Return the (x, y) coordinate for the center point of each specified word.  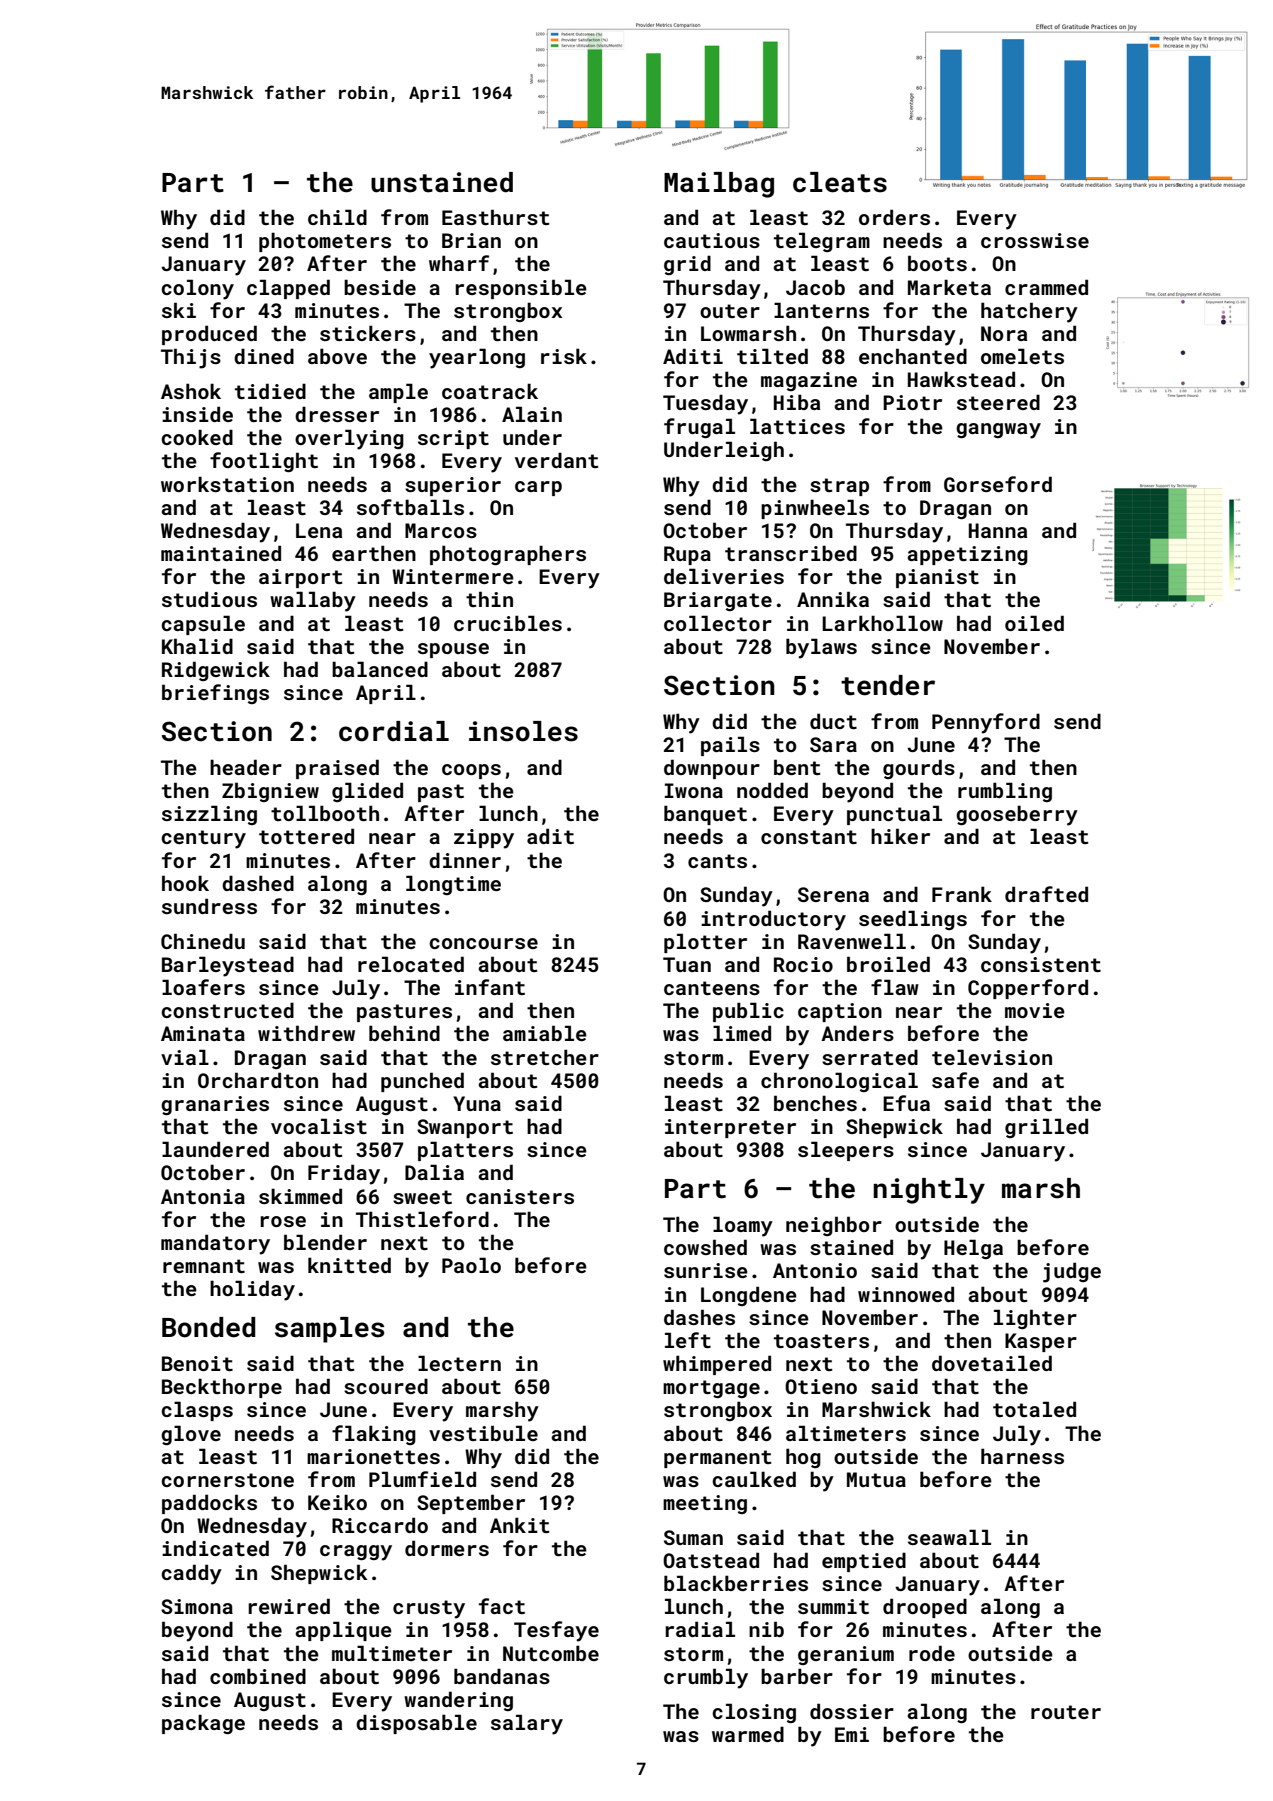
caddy (191, 1574)
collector (718, 623)
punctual (894, 815)
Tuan (687, 964)
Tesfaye (556, 1631)
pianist (937, 578)
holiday (252, 1290)
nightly (929, 1191)
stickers (368, 333)
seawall (949, 1537)
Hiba (797, 402)
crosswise (1035, 240)
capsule (203, 625)
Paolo (471, 1265)
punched (422, 1082)
